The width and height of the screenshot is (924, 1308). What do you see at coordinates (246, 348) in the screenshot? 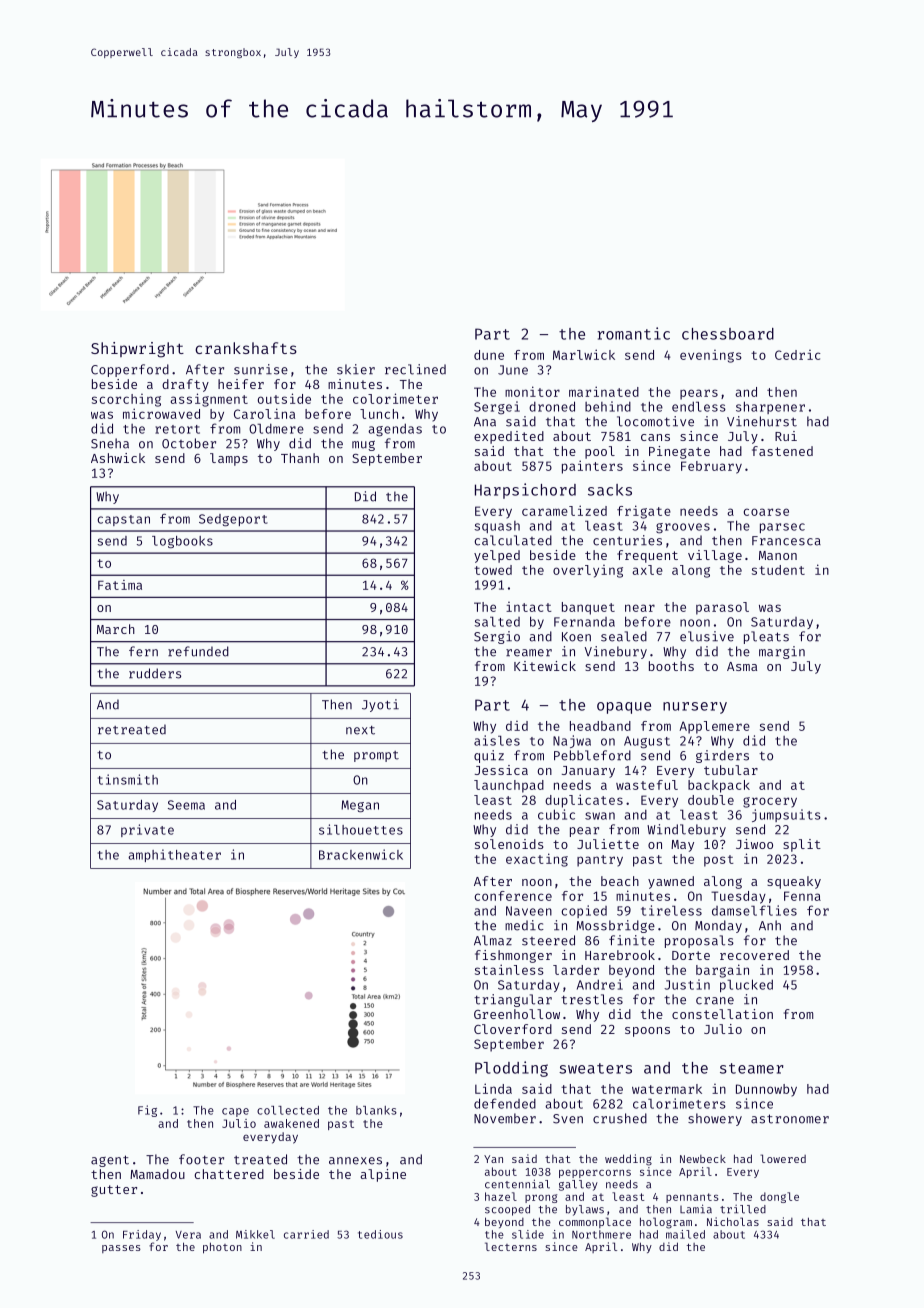
I see `crankshafts` at bounding box center [246, 348].
